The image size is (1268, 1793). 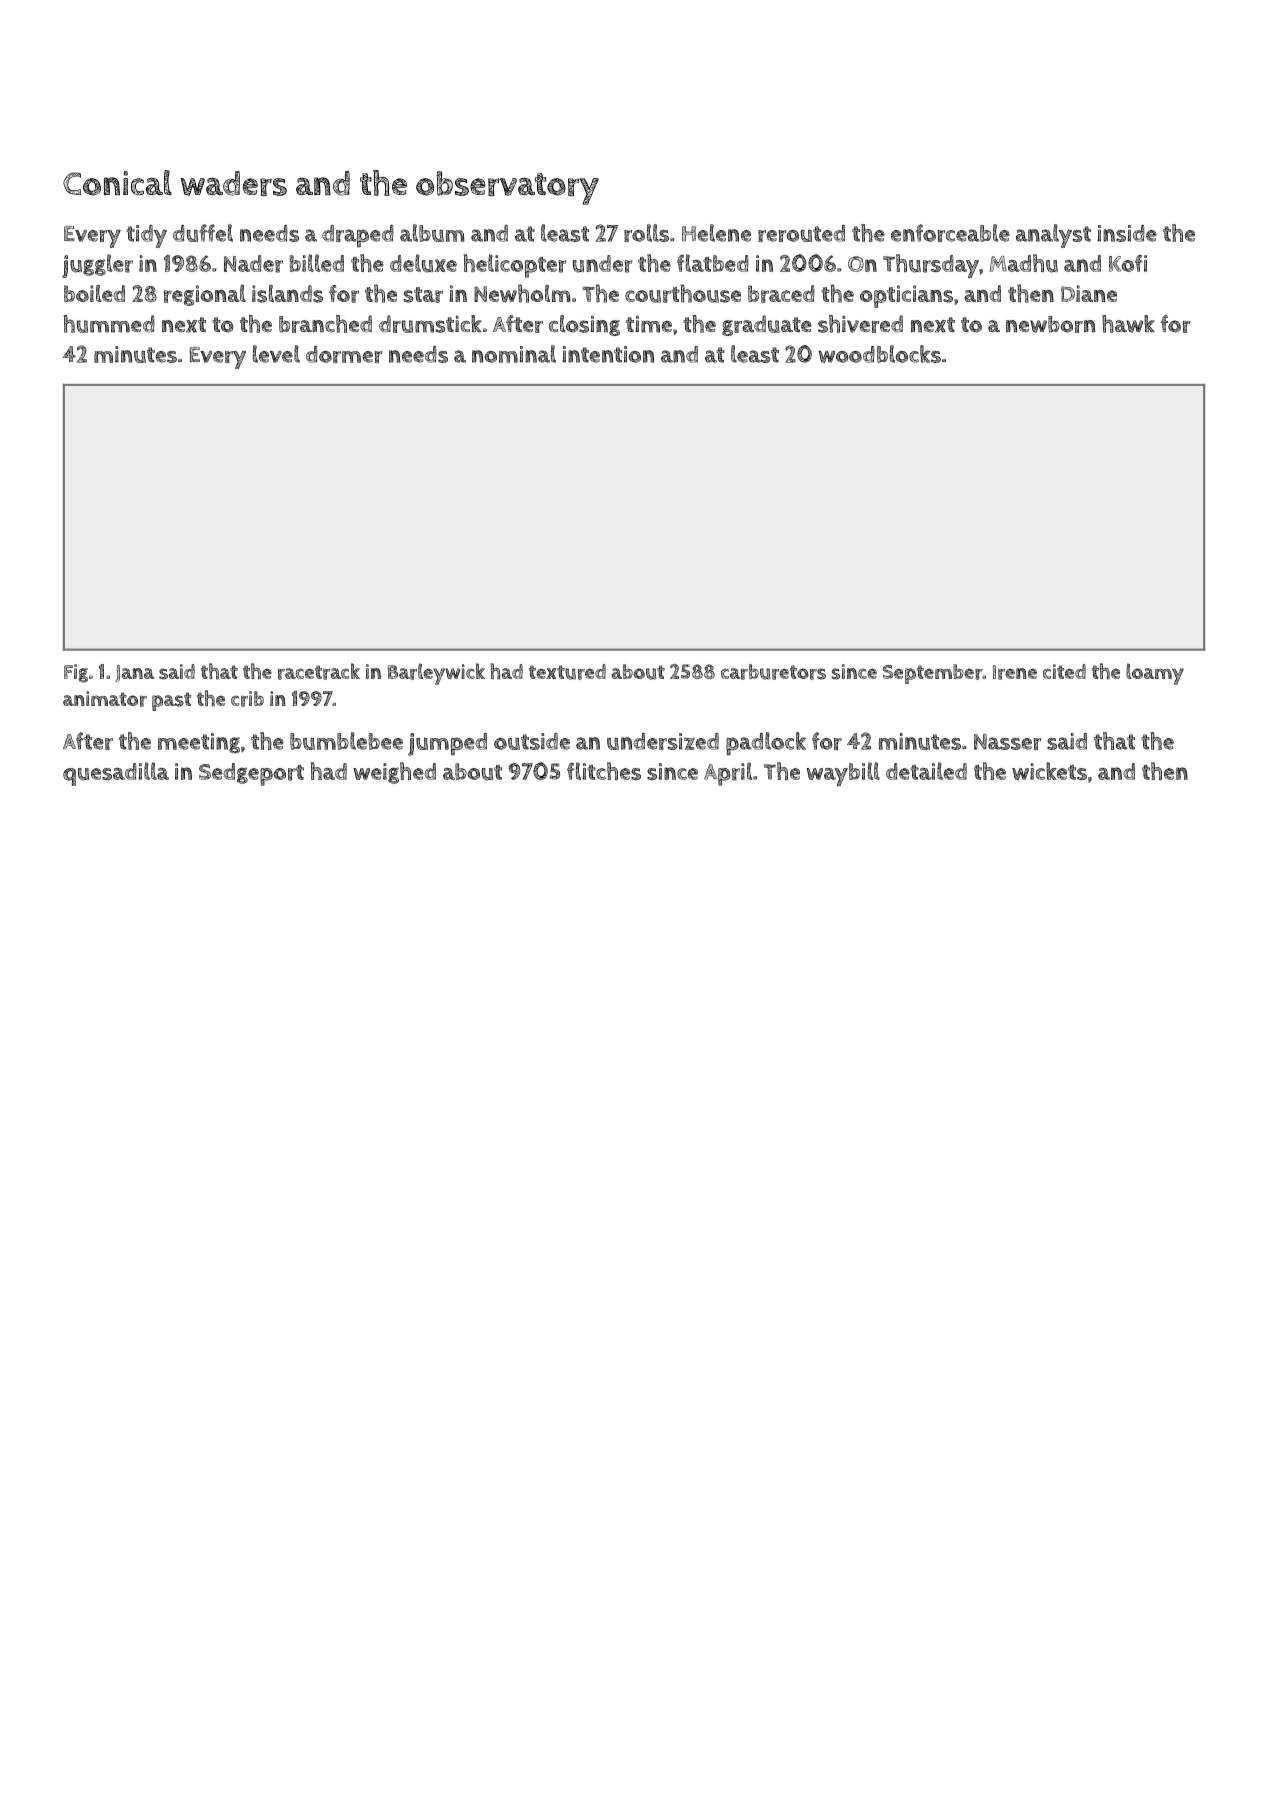 I want to click on observatory, so click(x=507, y=188).
